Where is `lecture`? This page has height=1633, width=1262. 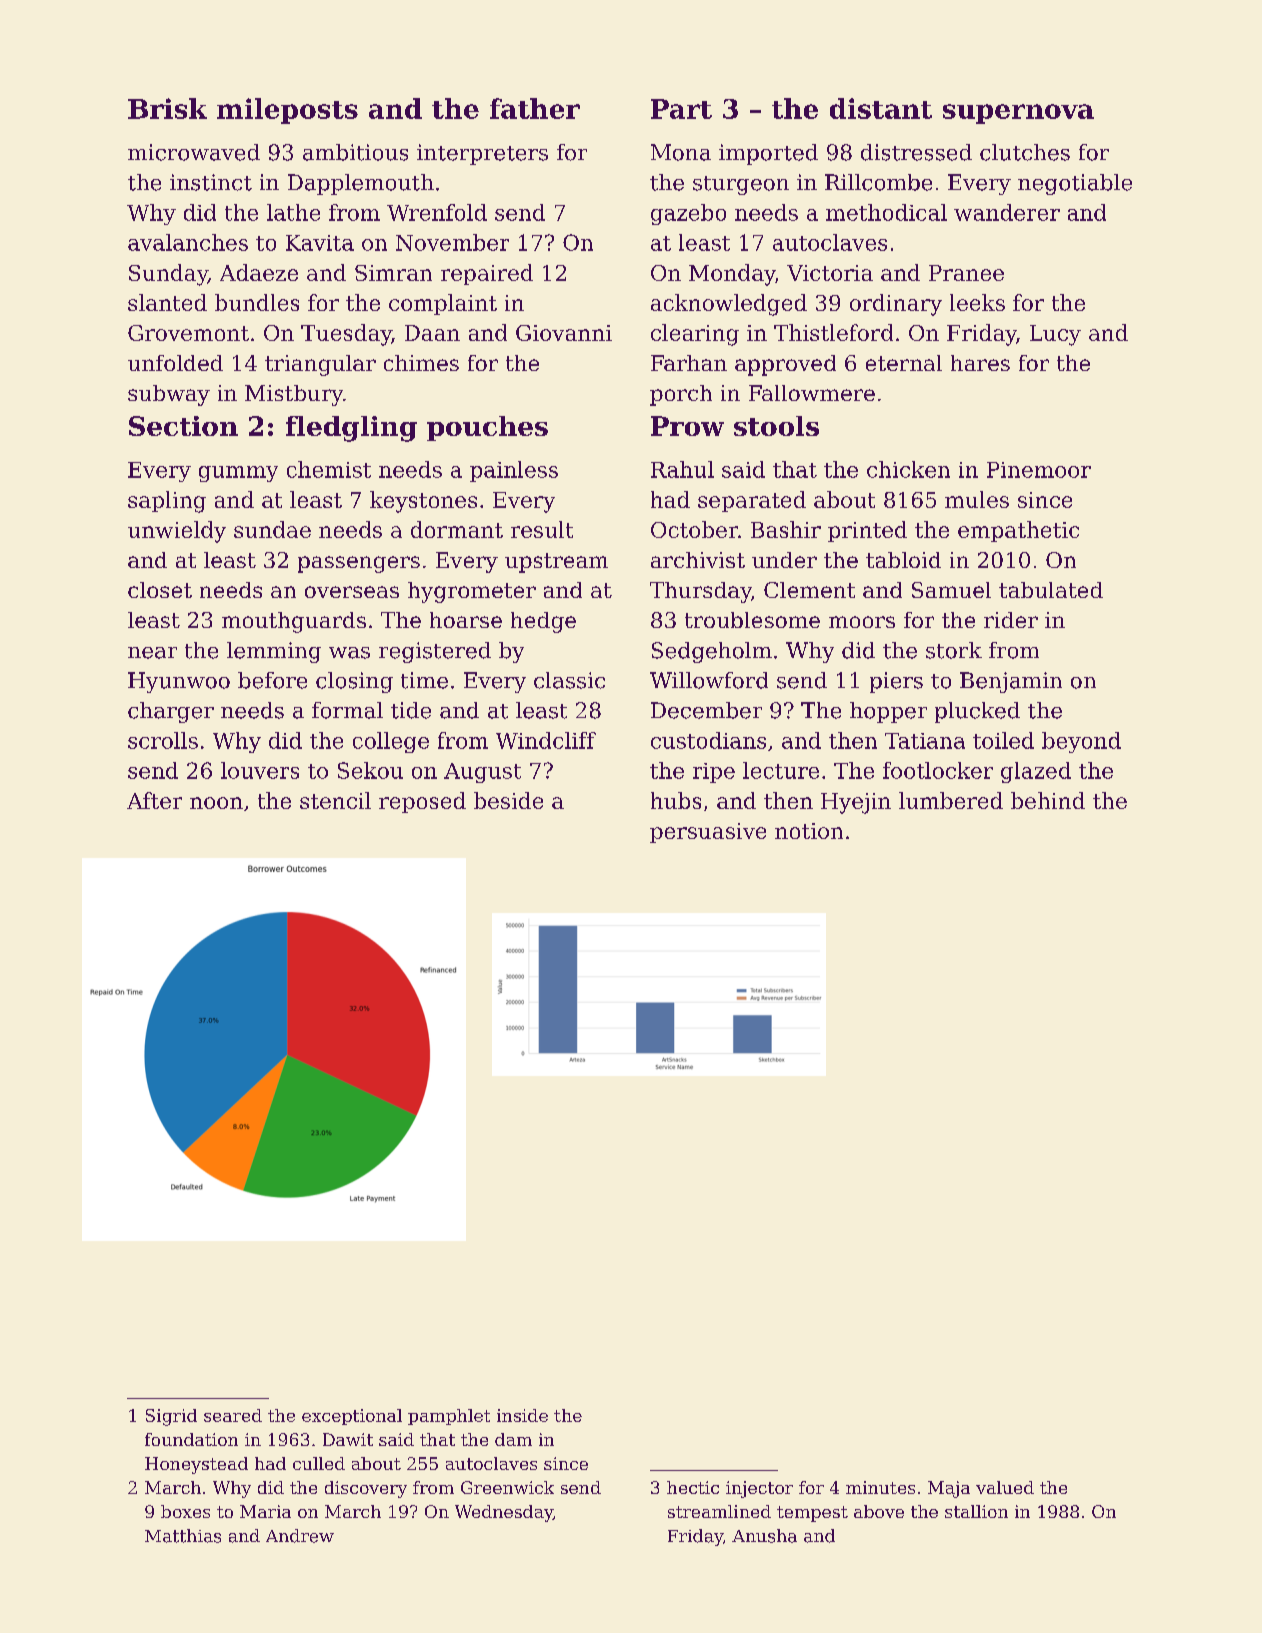
lecture is located at coordinates (781, 770).
